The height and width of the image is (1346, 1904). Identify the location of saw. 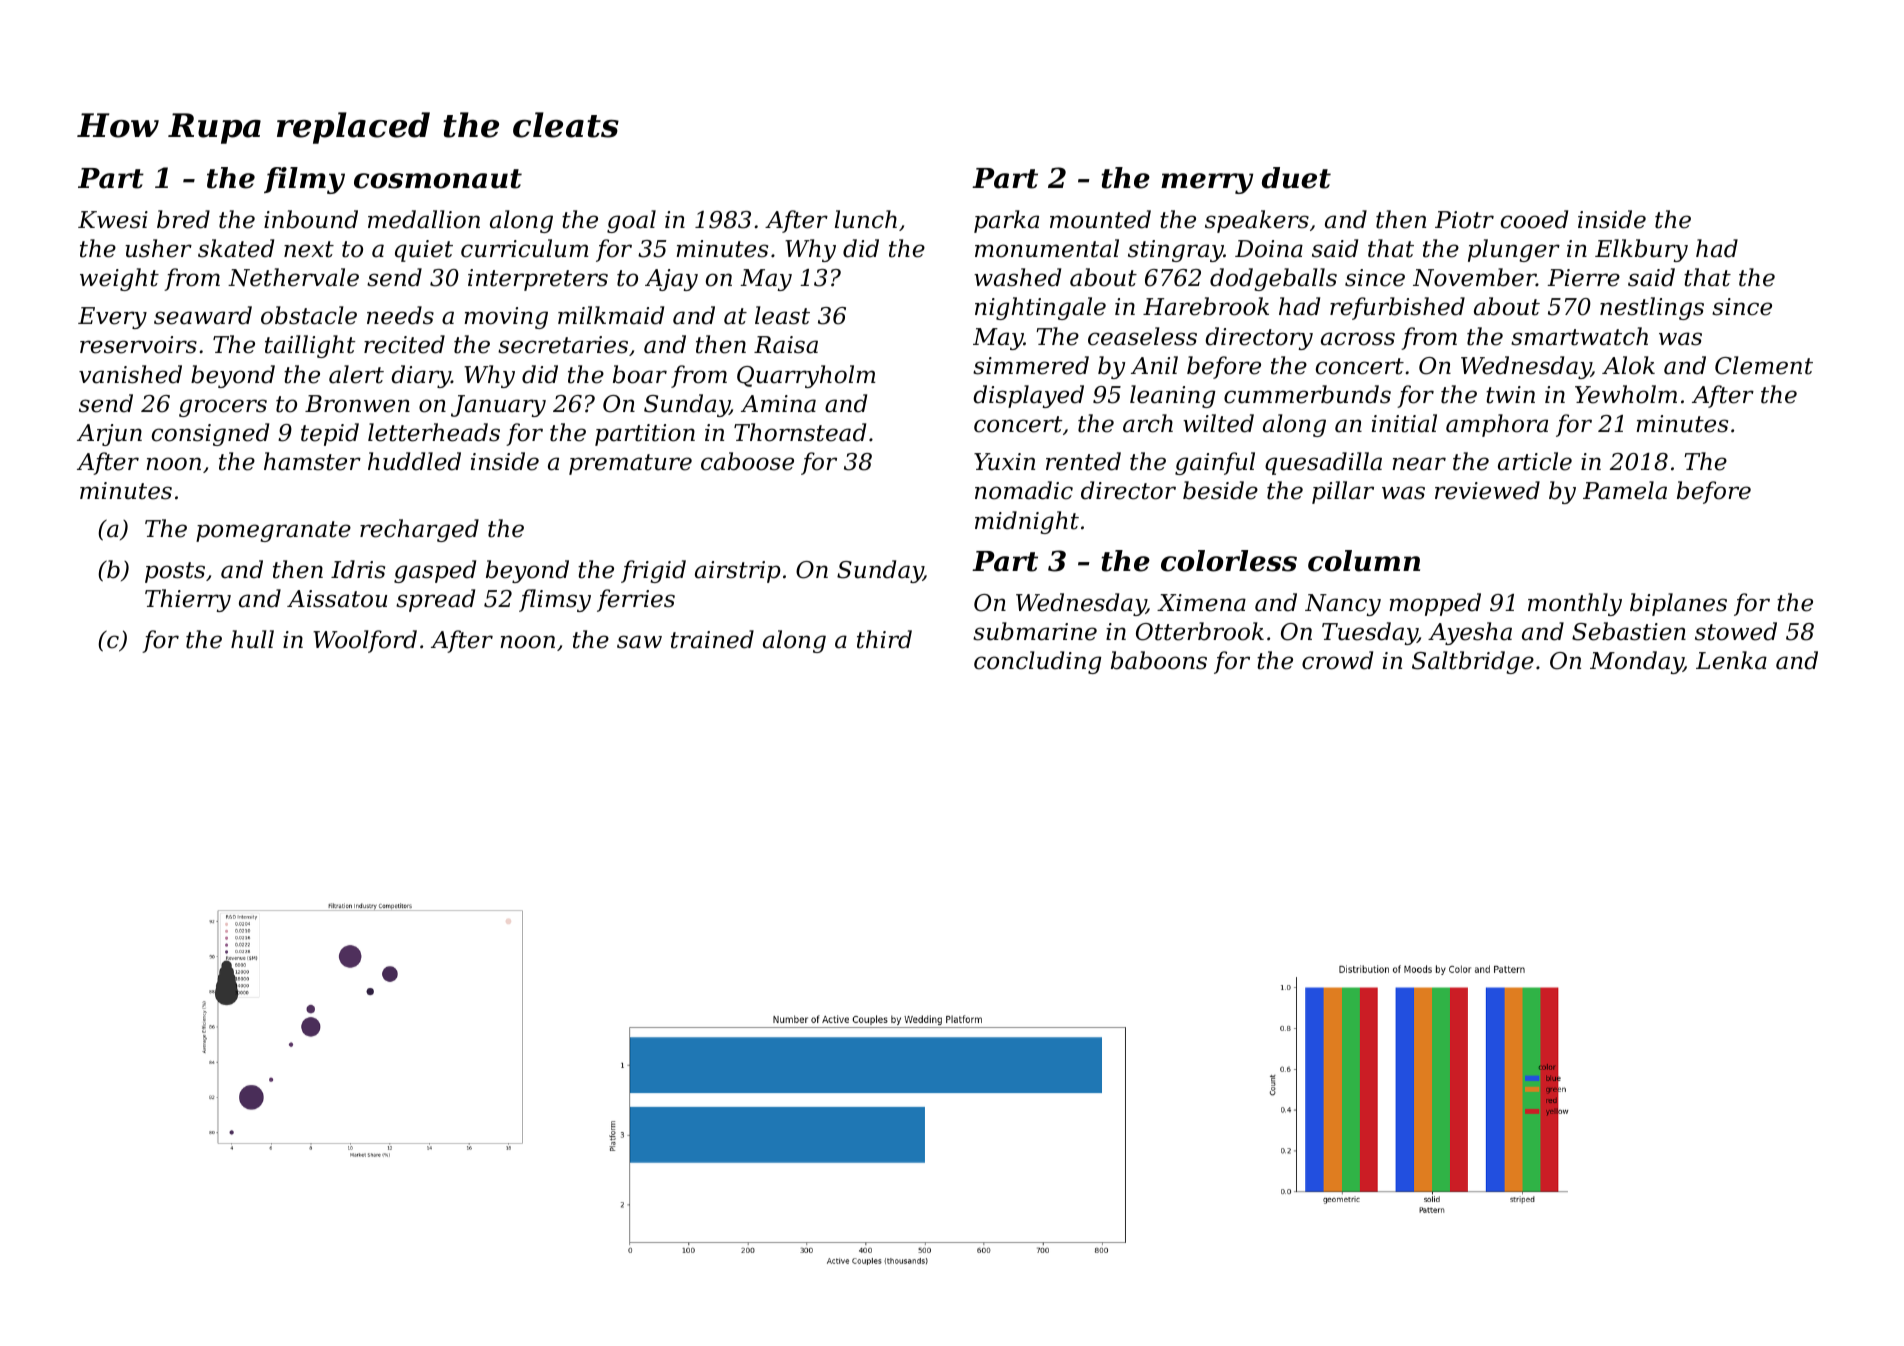
(639, 642).
